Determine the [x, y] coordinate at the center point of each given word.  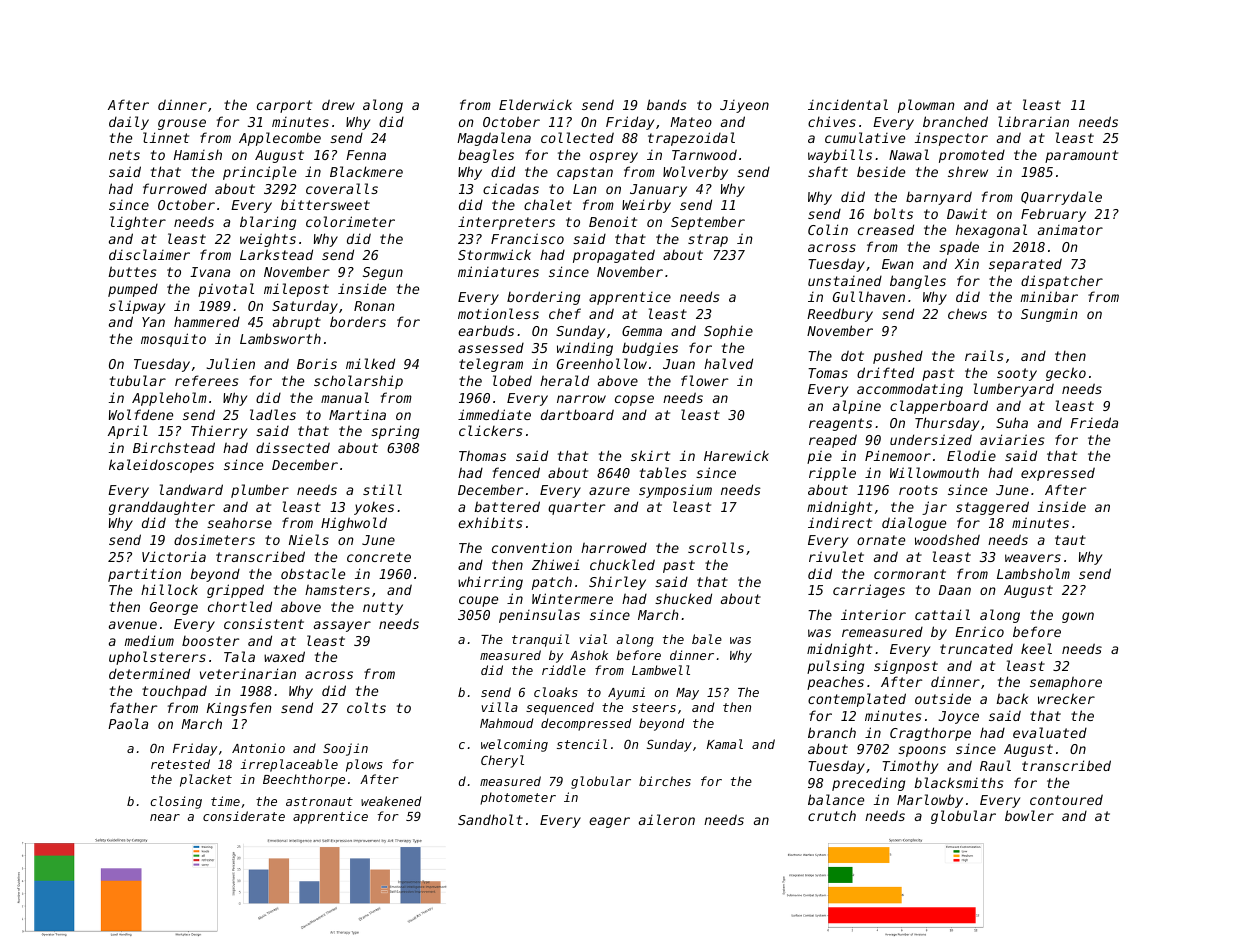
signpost [906, 667]
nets [124, 155]
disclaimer [149, 254]
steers [654, 707]
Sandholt [490, 819]
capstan [585, 173]
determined [149, 673]
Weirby [646, 206]
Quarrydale [1061, 198]
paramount [1081, 156]
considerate [244, 816]
